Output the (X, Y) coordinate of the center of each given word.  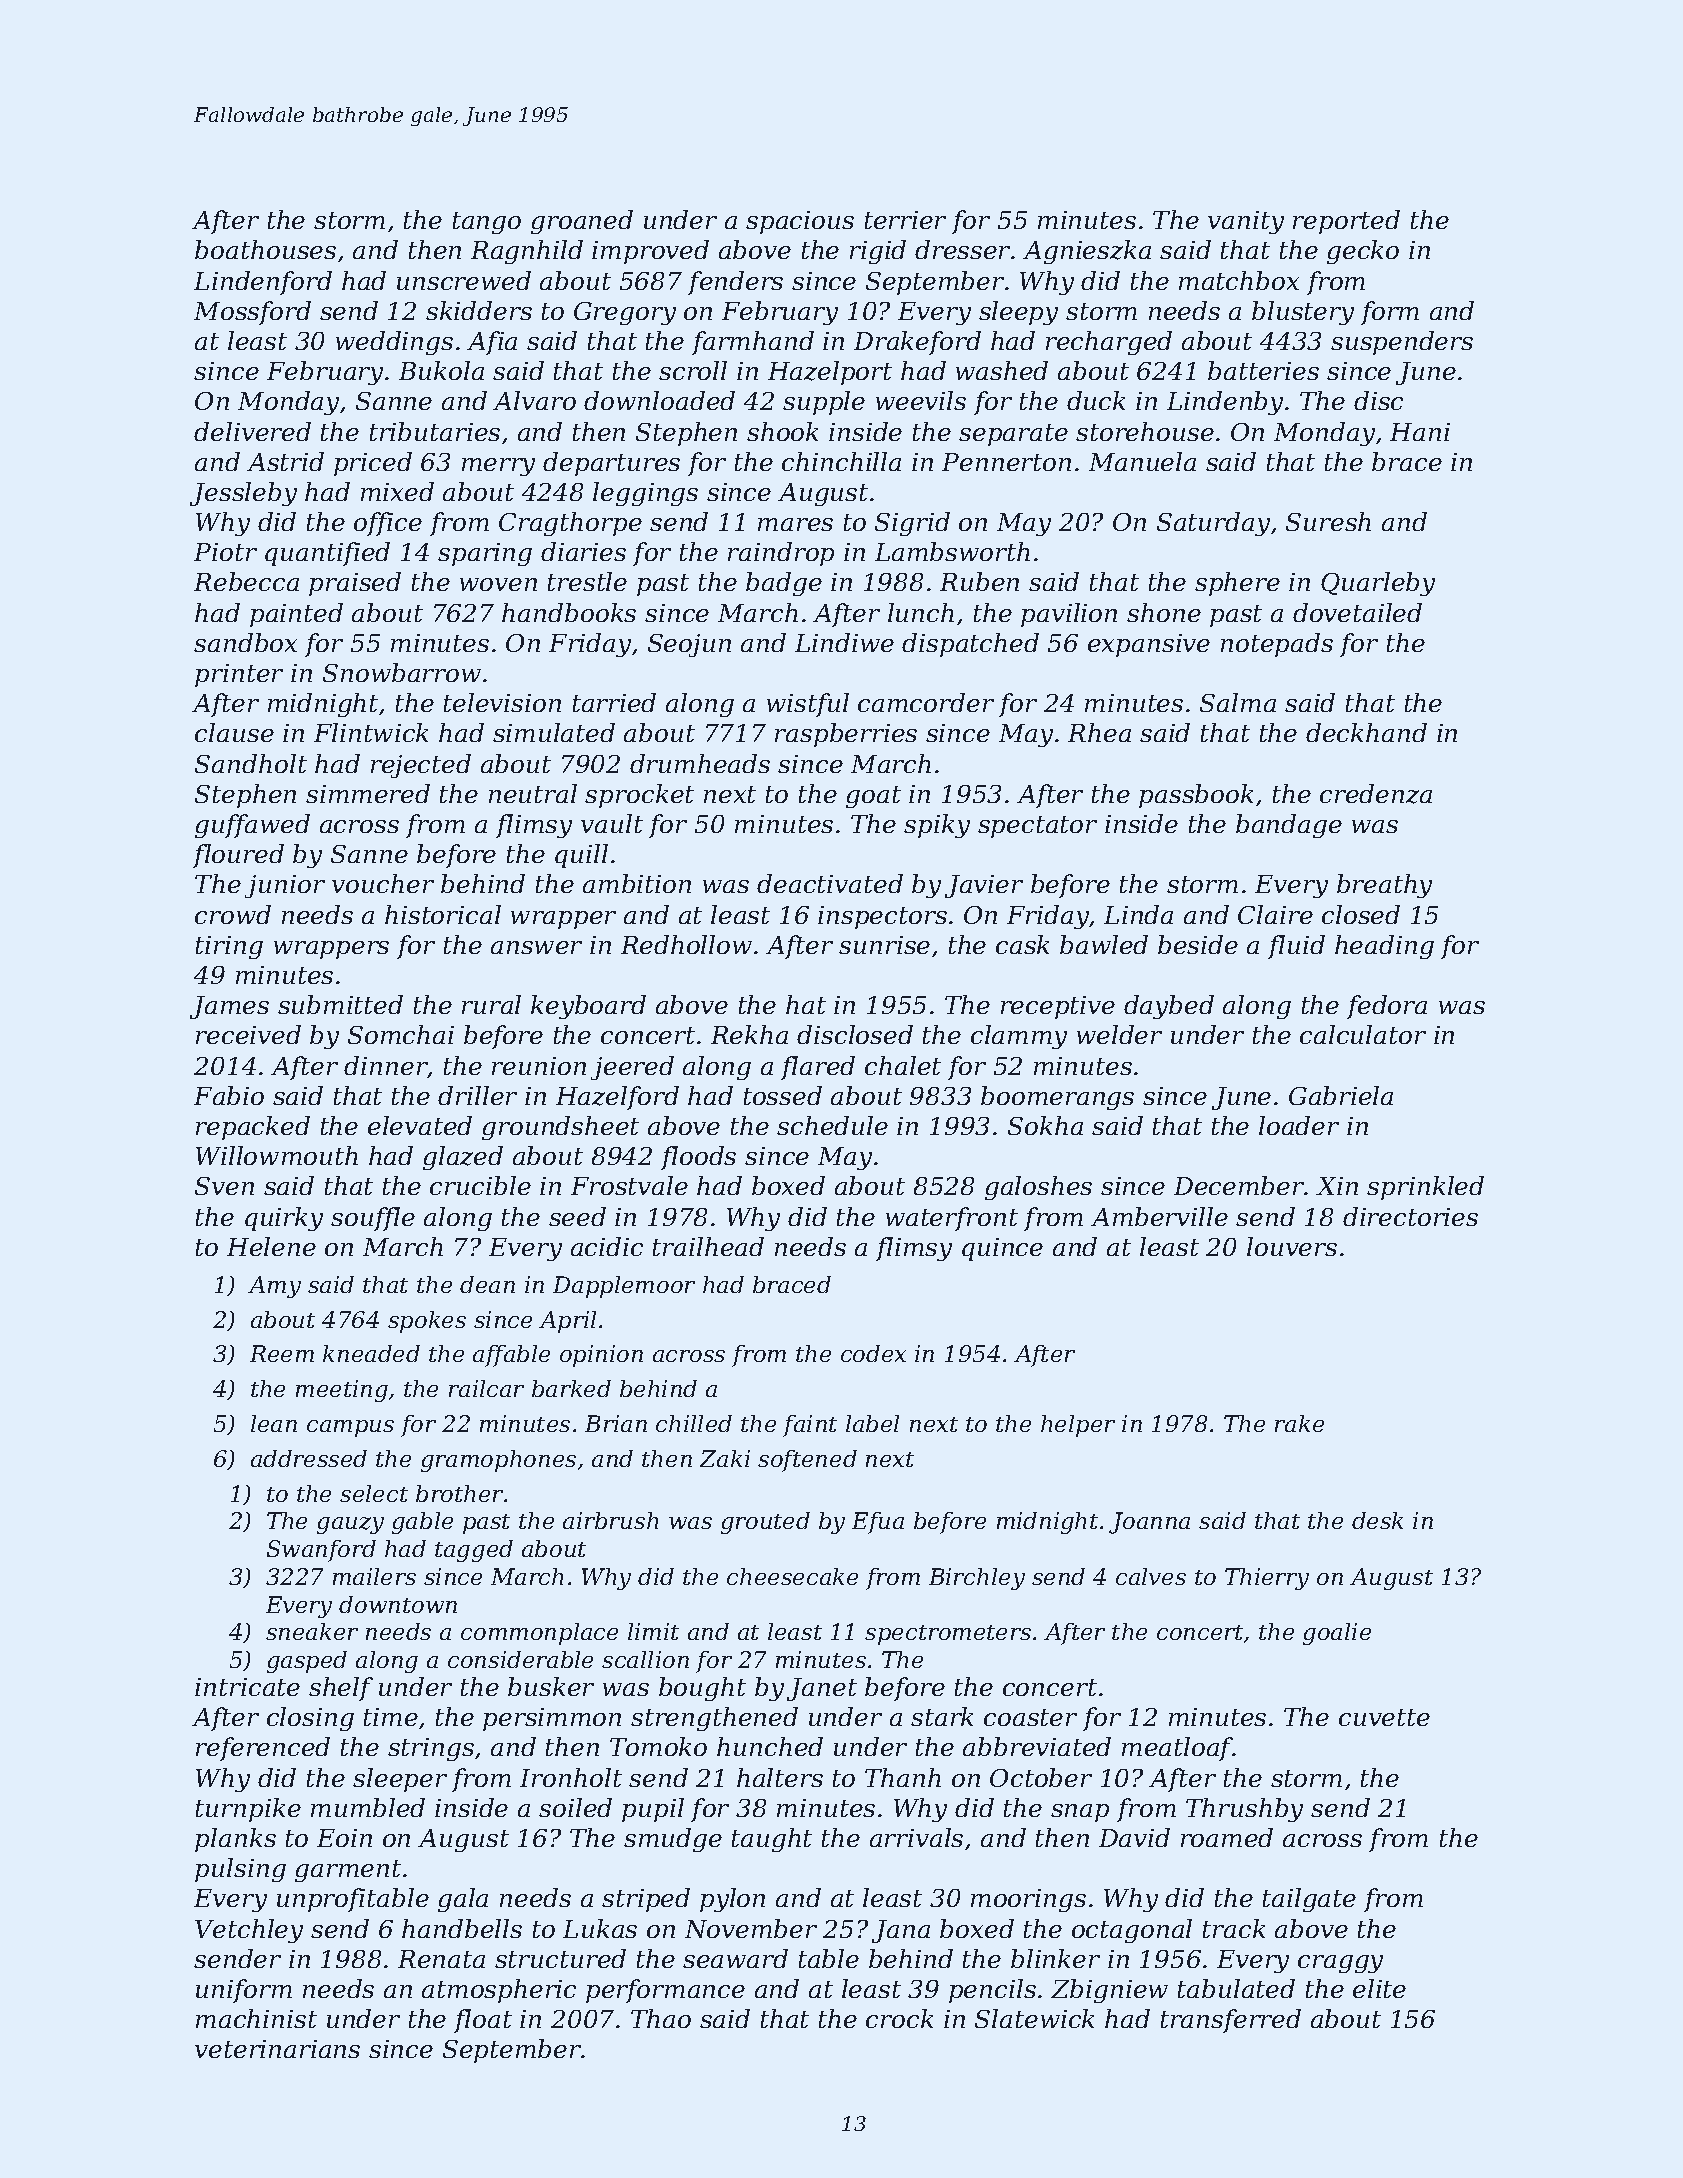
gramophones (498, 1461)
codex (873, 1353)
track (1234, 1928)
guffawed (252, 826)
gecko (1363, 252)
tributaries (435, 431)
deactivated (830, 883)
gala (463, 1900)
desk (1377, 1520)
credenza (1376, 794)
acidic (607, 1246)
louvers (1292, 1246)
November (751, 1928)
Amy (274, 1287)
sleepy (1018, 313)
